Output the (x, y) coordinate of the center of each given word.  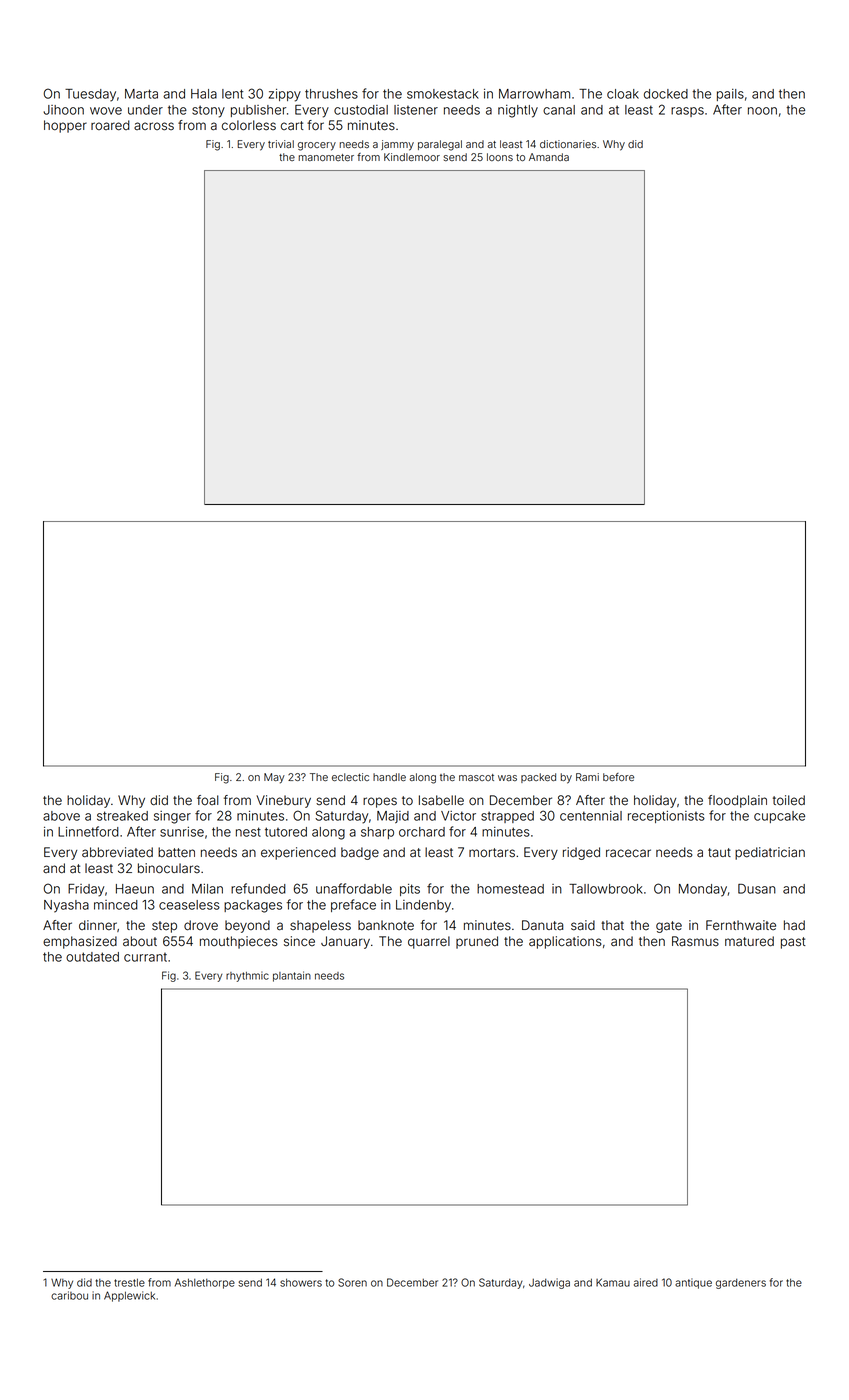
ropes (380, 802)
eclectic (350, 777)
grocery (317, 146)
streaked (122, 816)
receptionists (666, 817)
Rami (587, 777)
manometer (326, 157)
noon (762, 111)
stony (208, 111)
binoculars (169, 868)
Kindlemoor (412, 157)
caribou (69, 1295)
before (618, 777)
